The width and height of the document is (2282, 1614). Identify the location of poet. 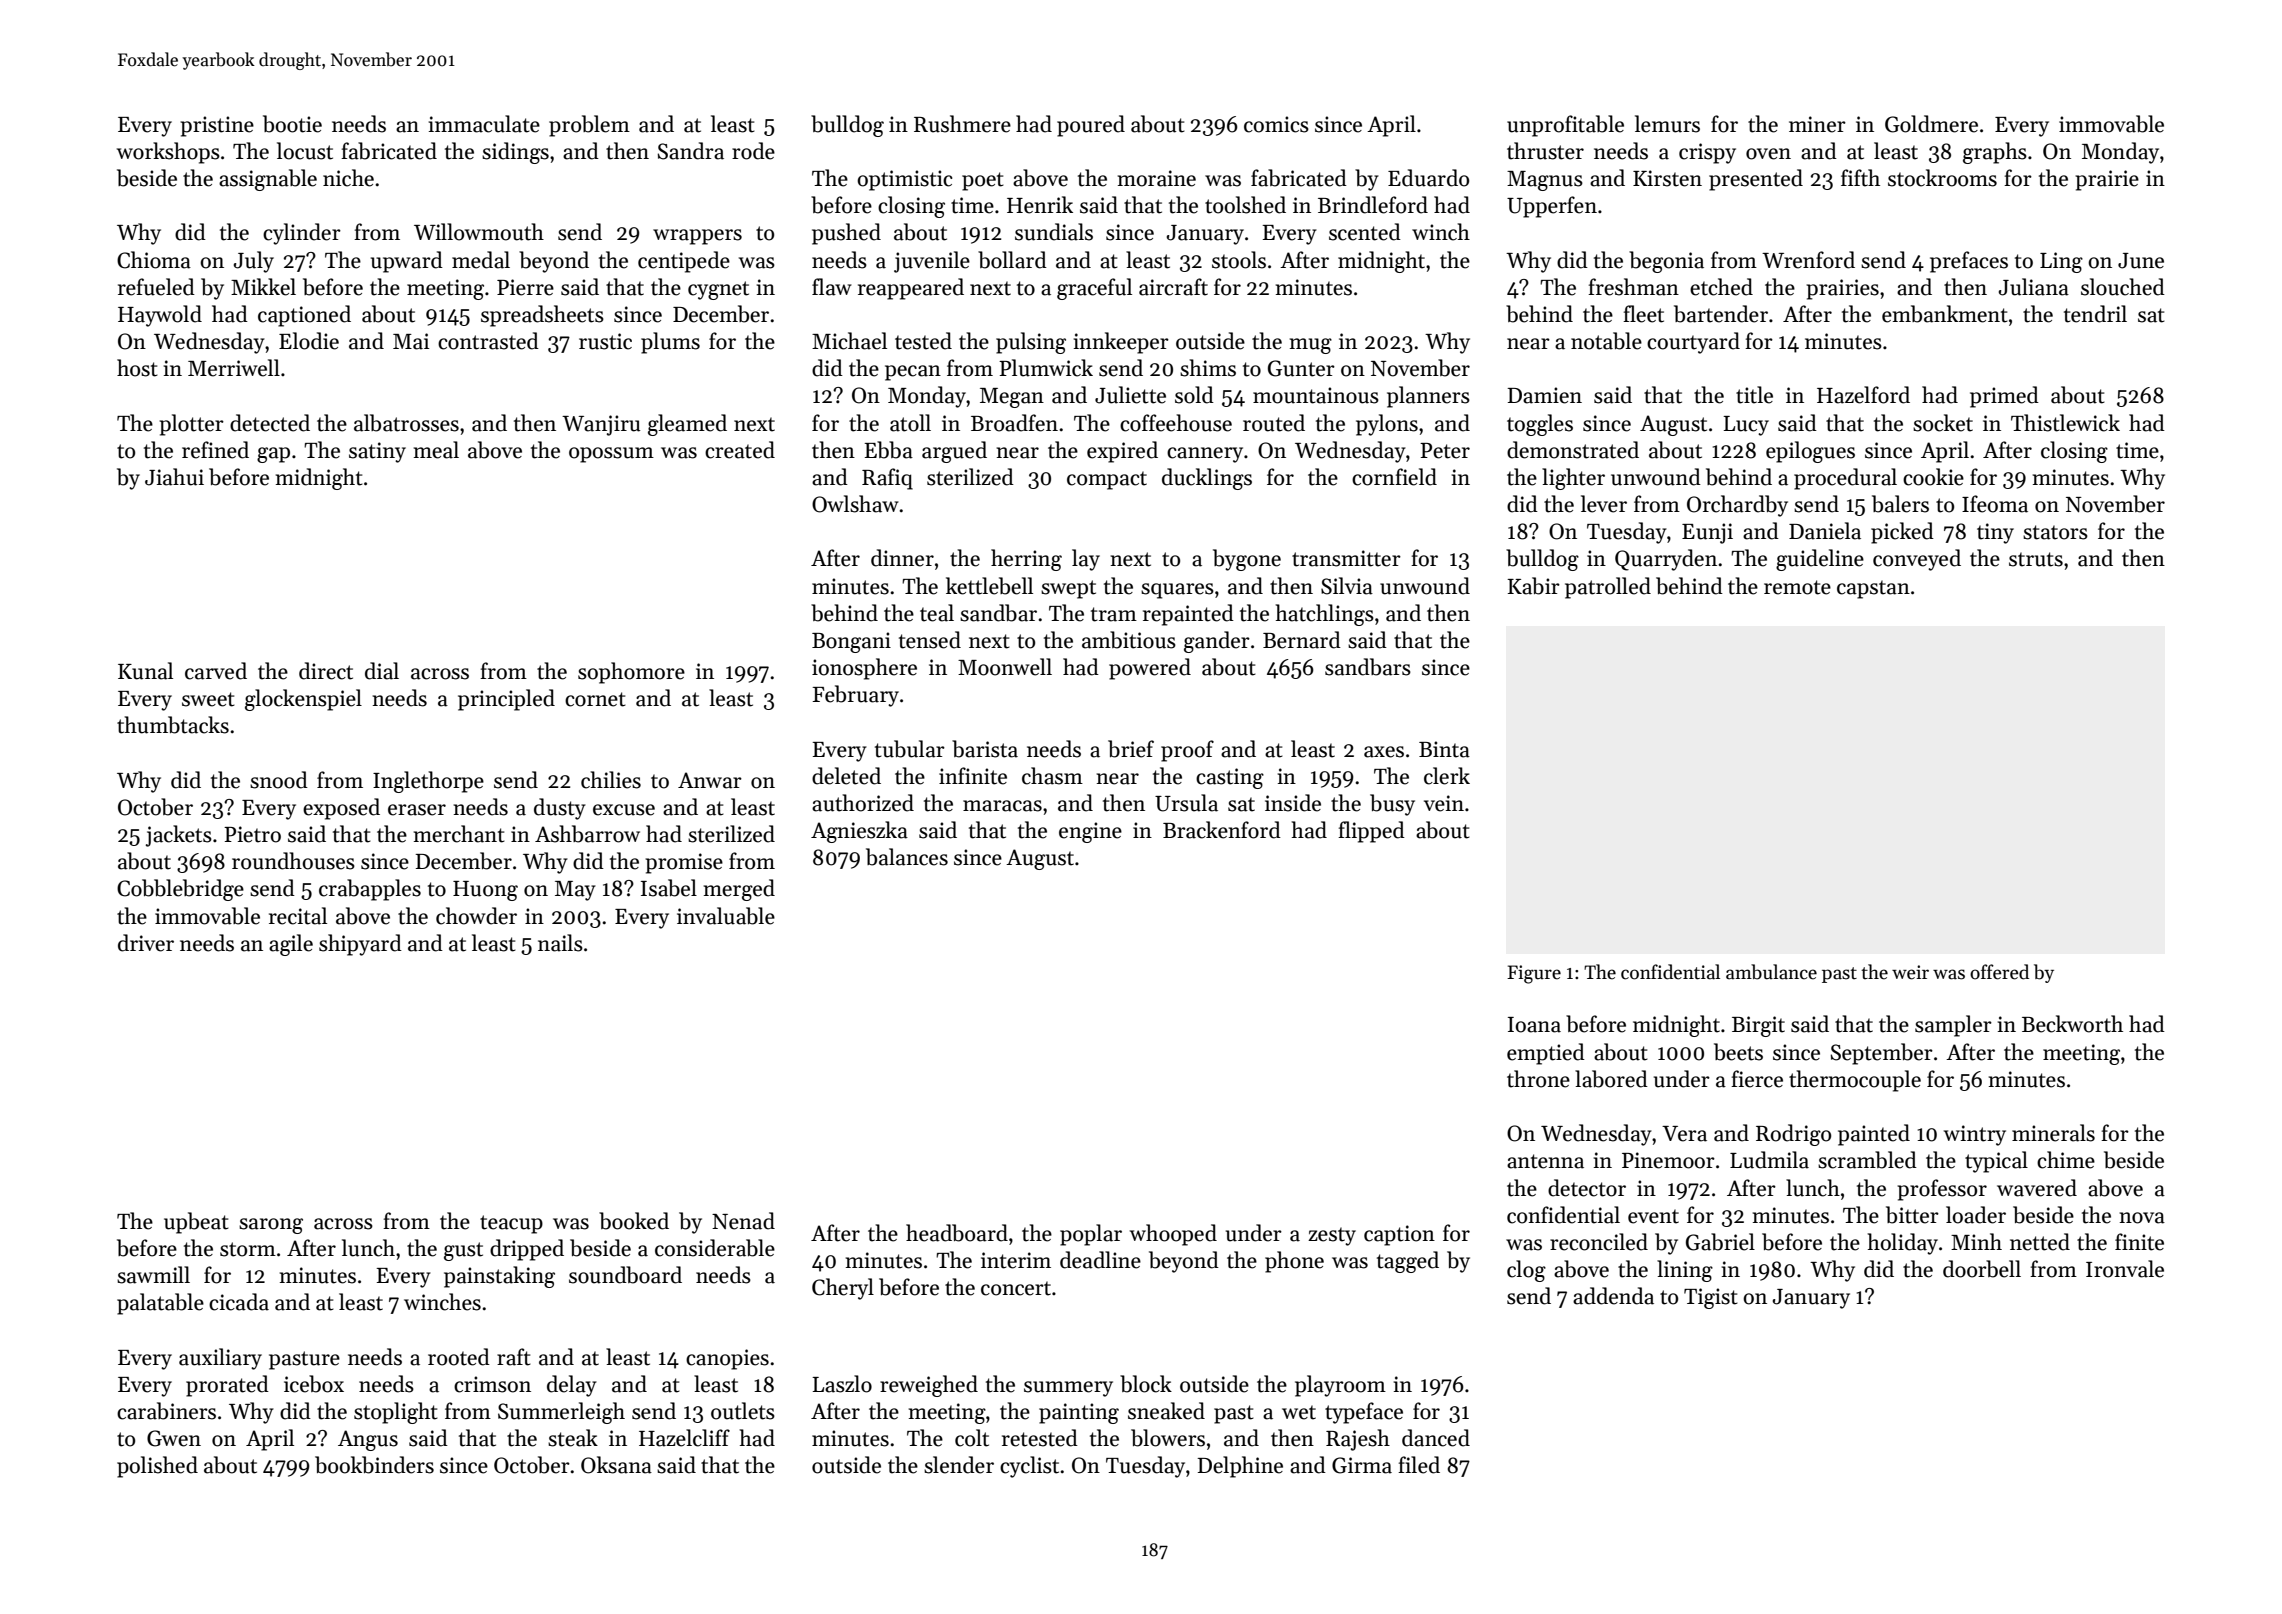
(983, 181).
